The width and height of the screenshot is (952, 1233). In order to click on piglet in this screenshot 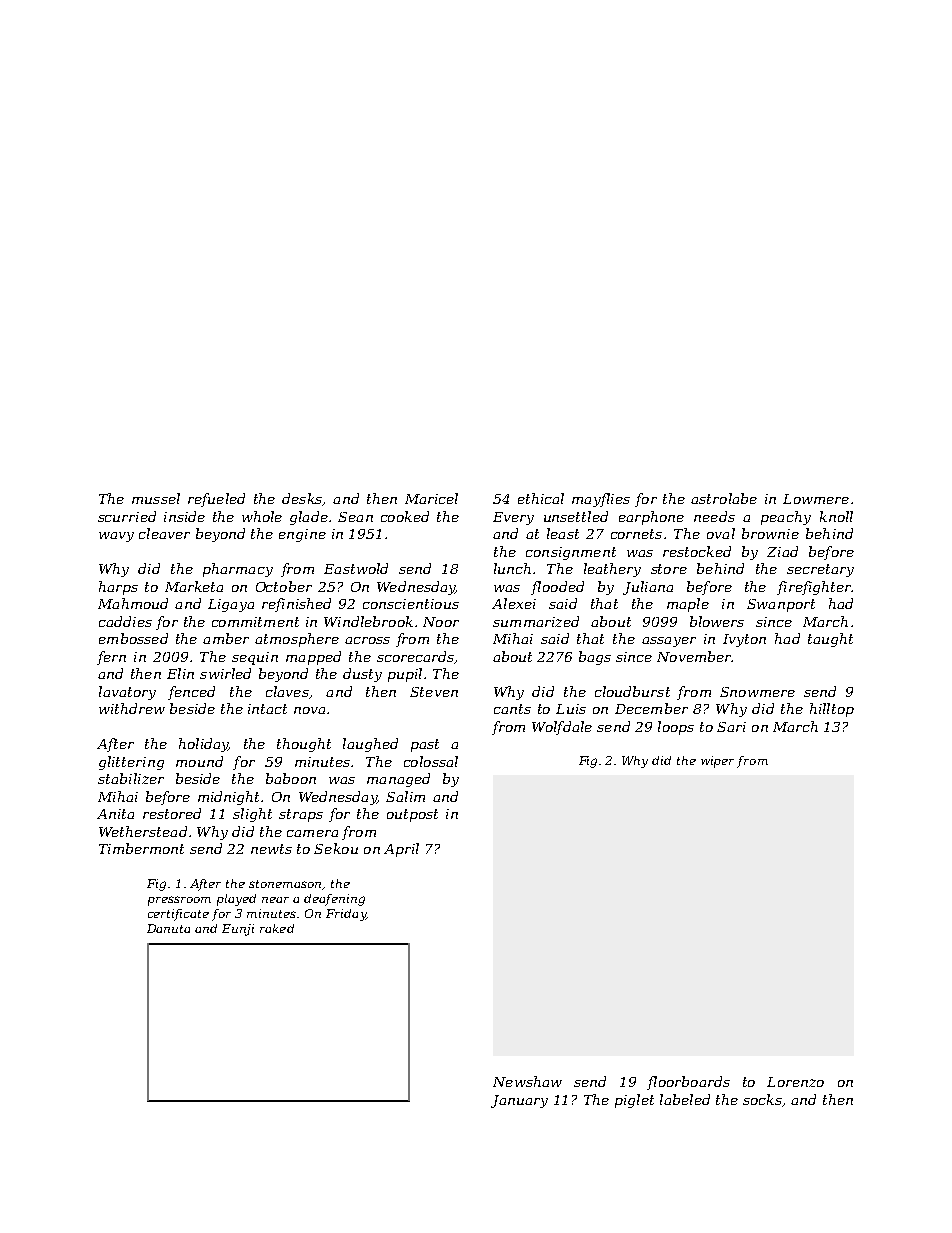, I will do `click(634, 1101)`.
